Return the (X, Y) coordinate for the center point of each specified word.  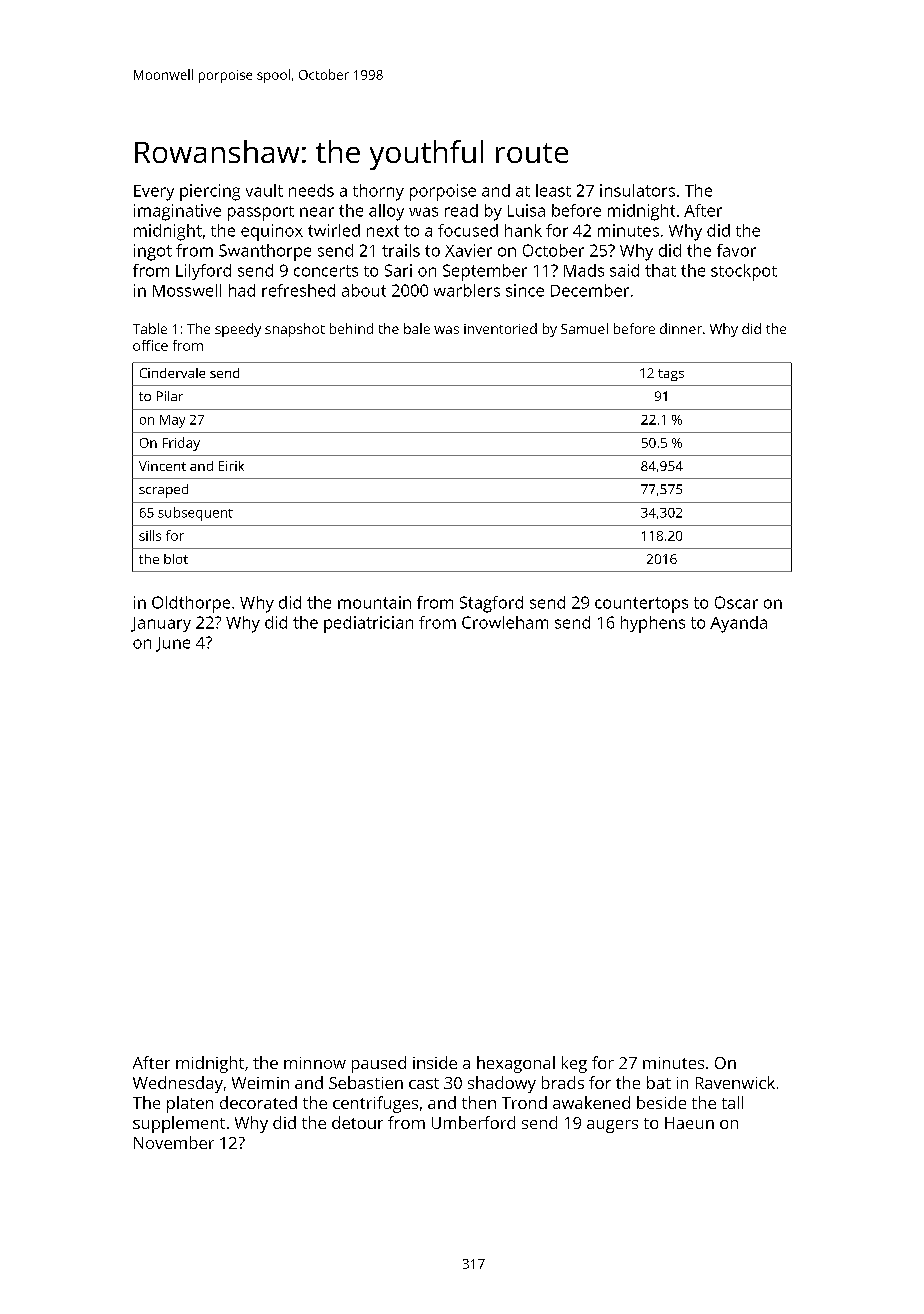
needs (311, 190)
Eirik (231, 466)
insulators (637, 190)
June (173, 644)
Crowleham (505, 622)
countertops (641, 605)
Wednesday (178, 1084)
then (479, 1102)
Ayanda (738, 624)
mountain (374, 602)
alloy (386, 212)
